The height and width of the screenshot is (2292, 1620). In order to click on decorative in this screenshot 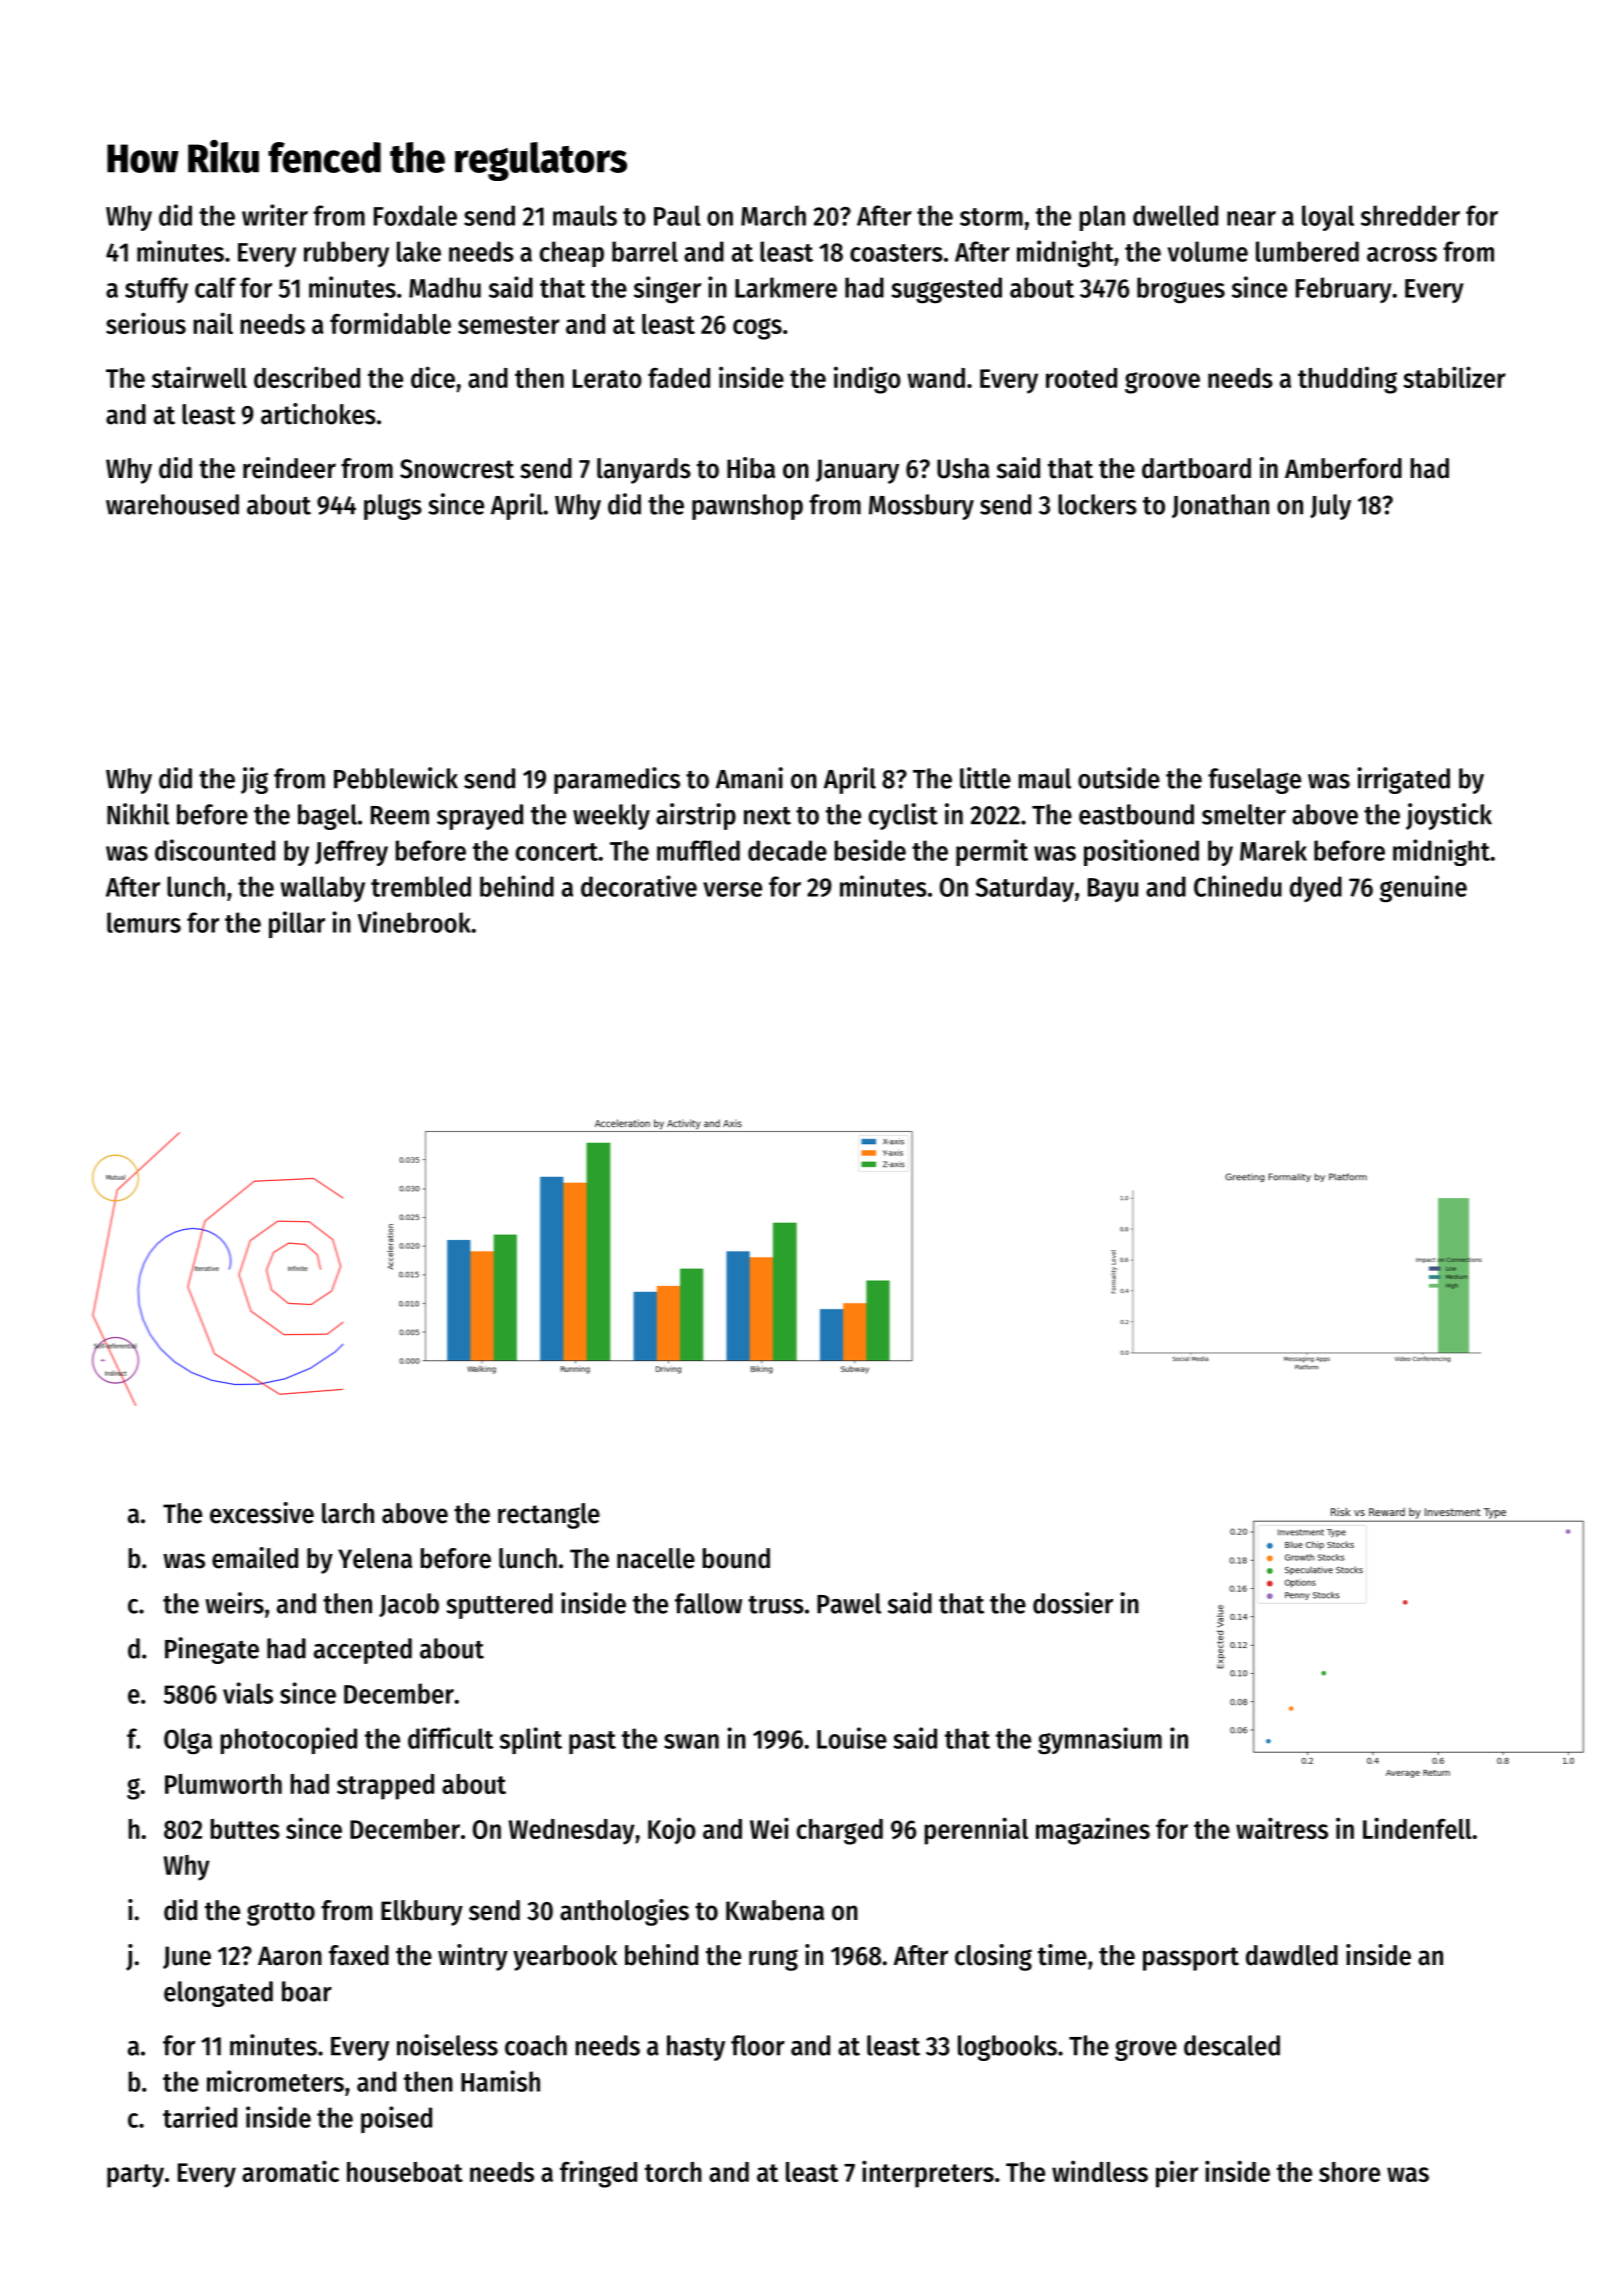, I will do `click(639, 886)`.
